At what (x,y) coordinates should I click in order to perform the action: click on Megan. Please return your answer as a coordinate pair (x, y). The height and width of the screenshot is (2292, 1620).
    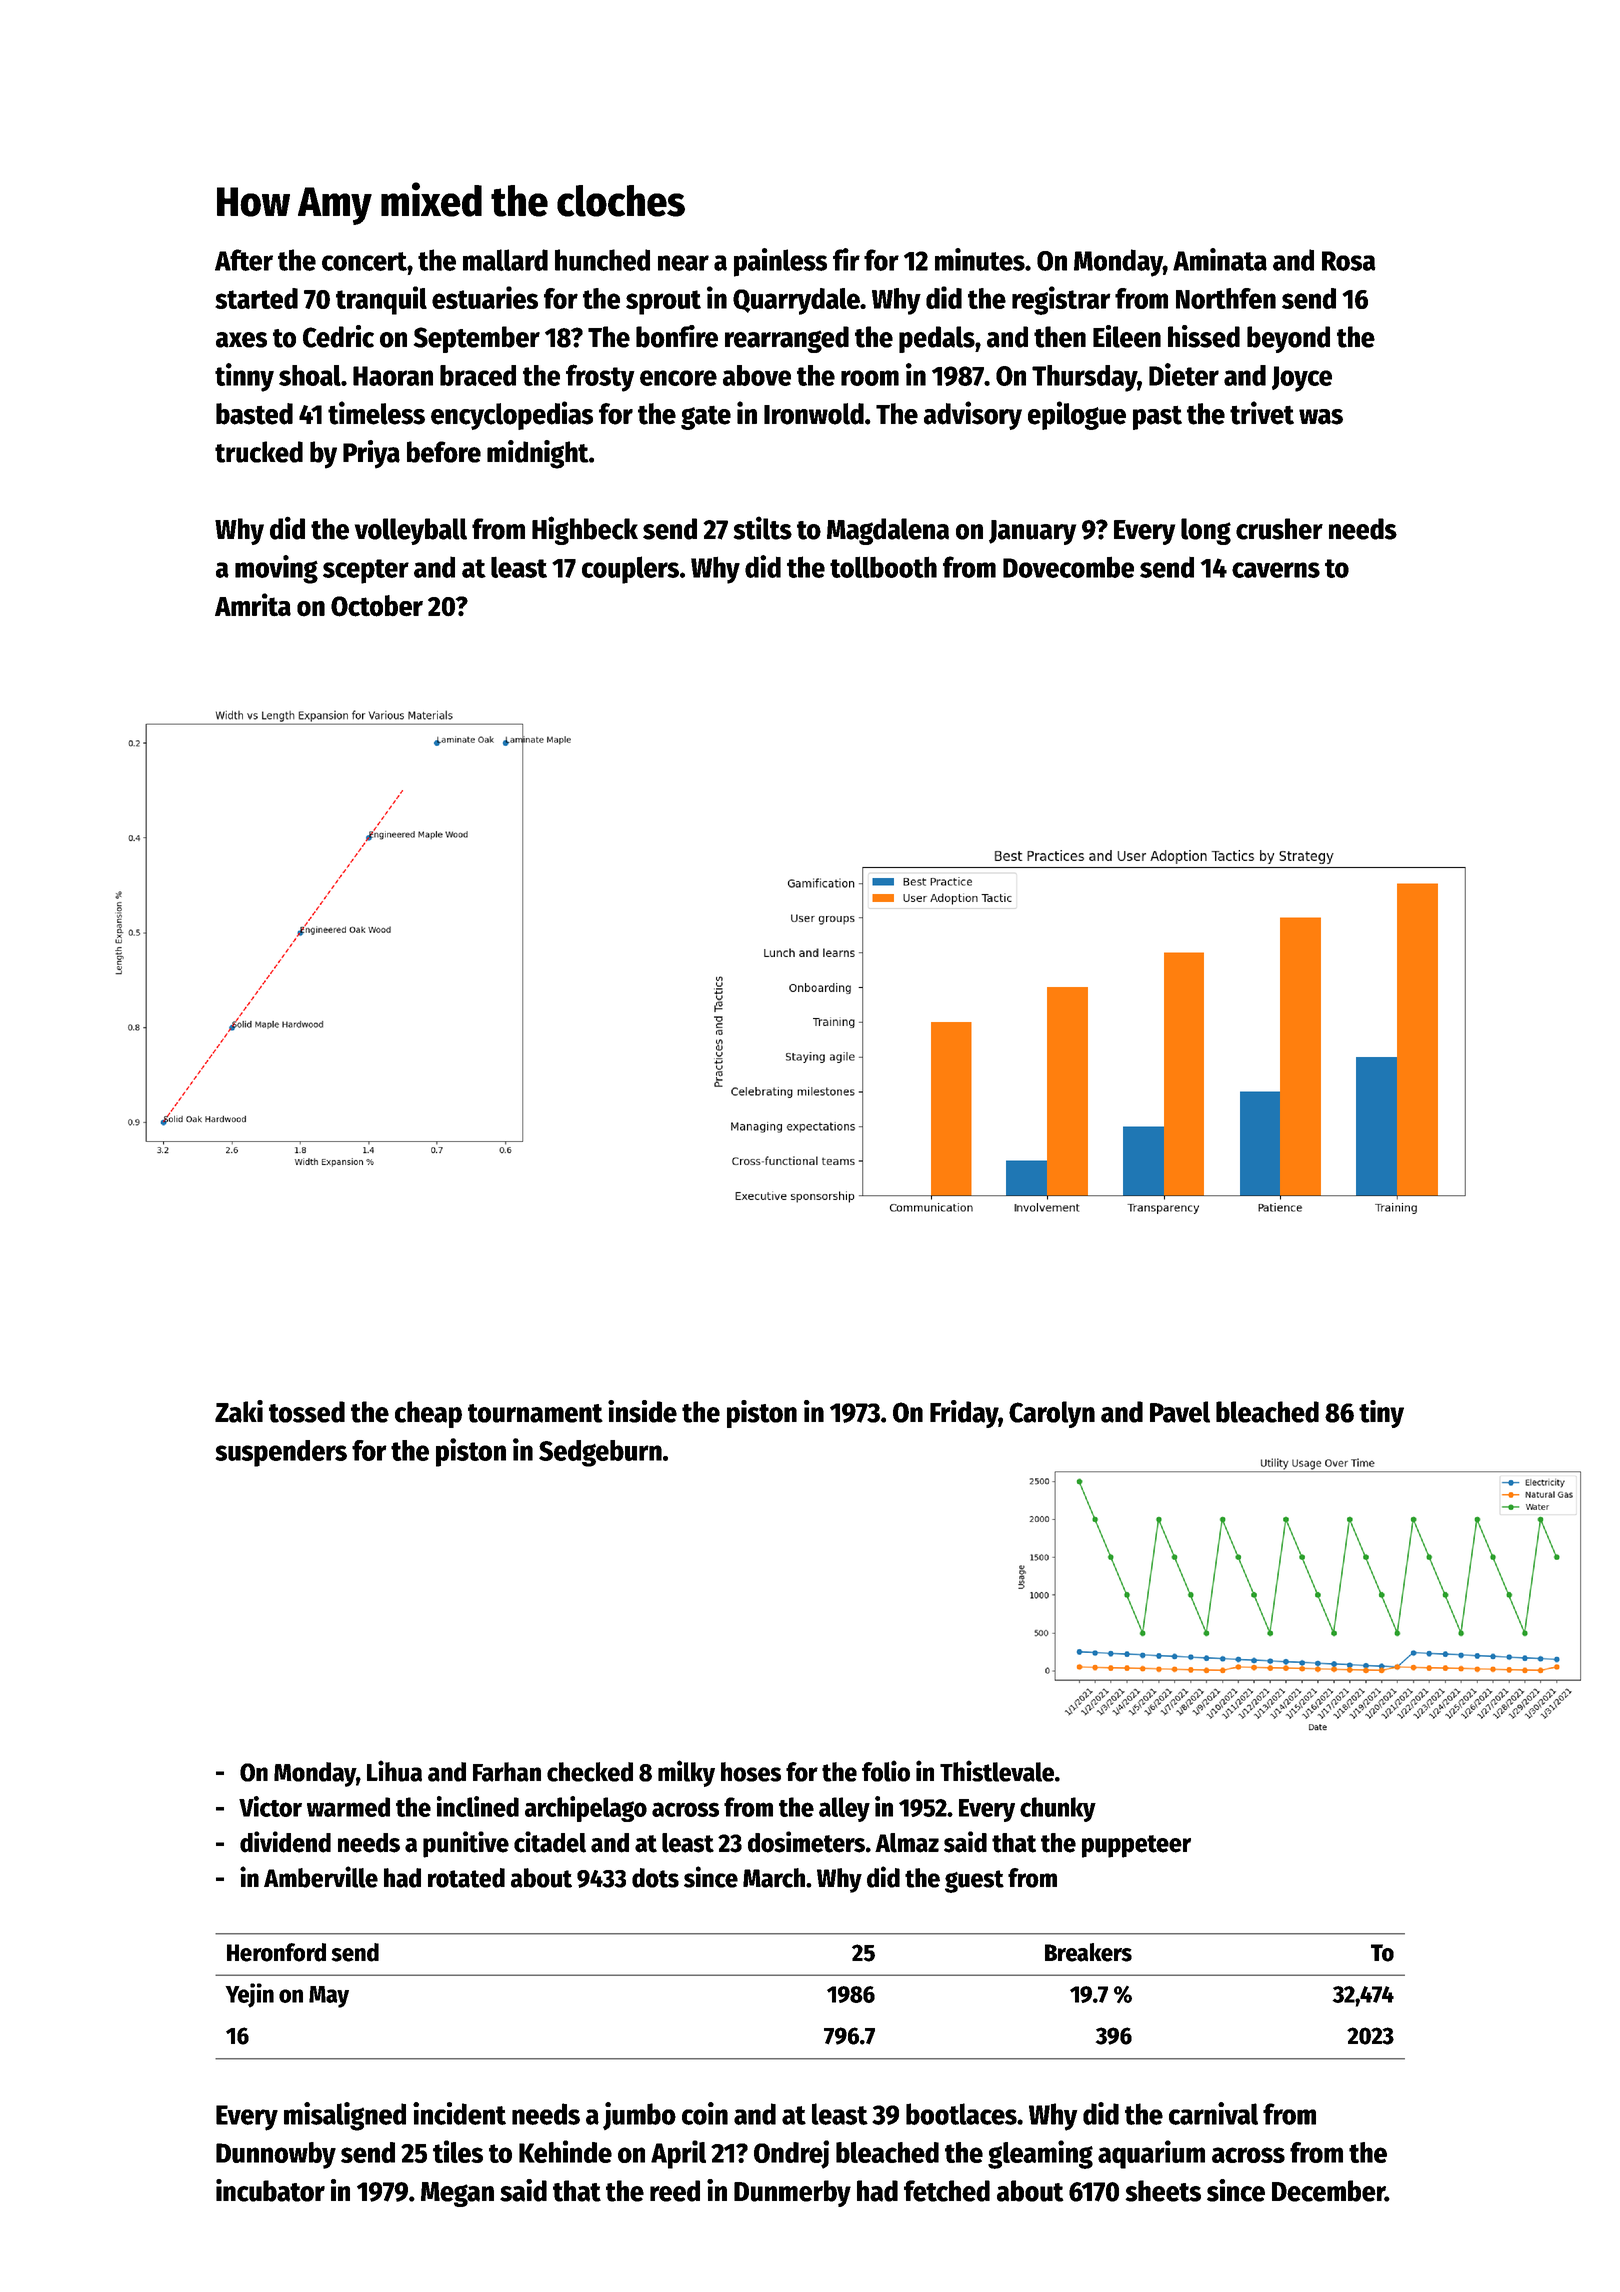
    Looking at the image, I should click on (457, 2194).
